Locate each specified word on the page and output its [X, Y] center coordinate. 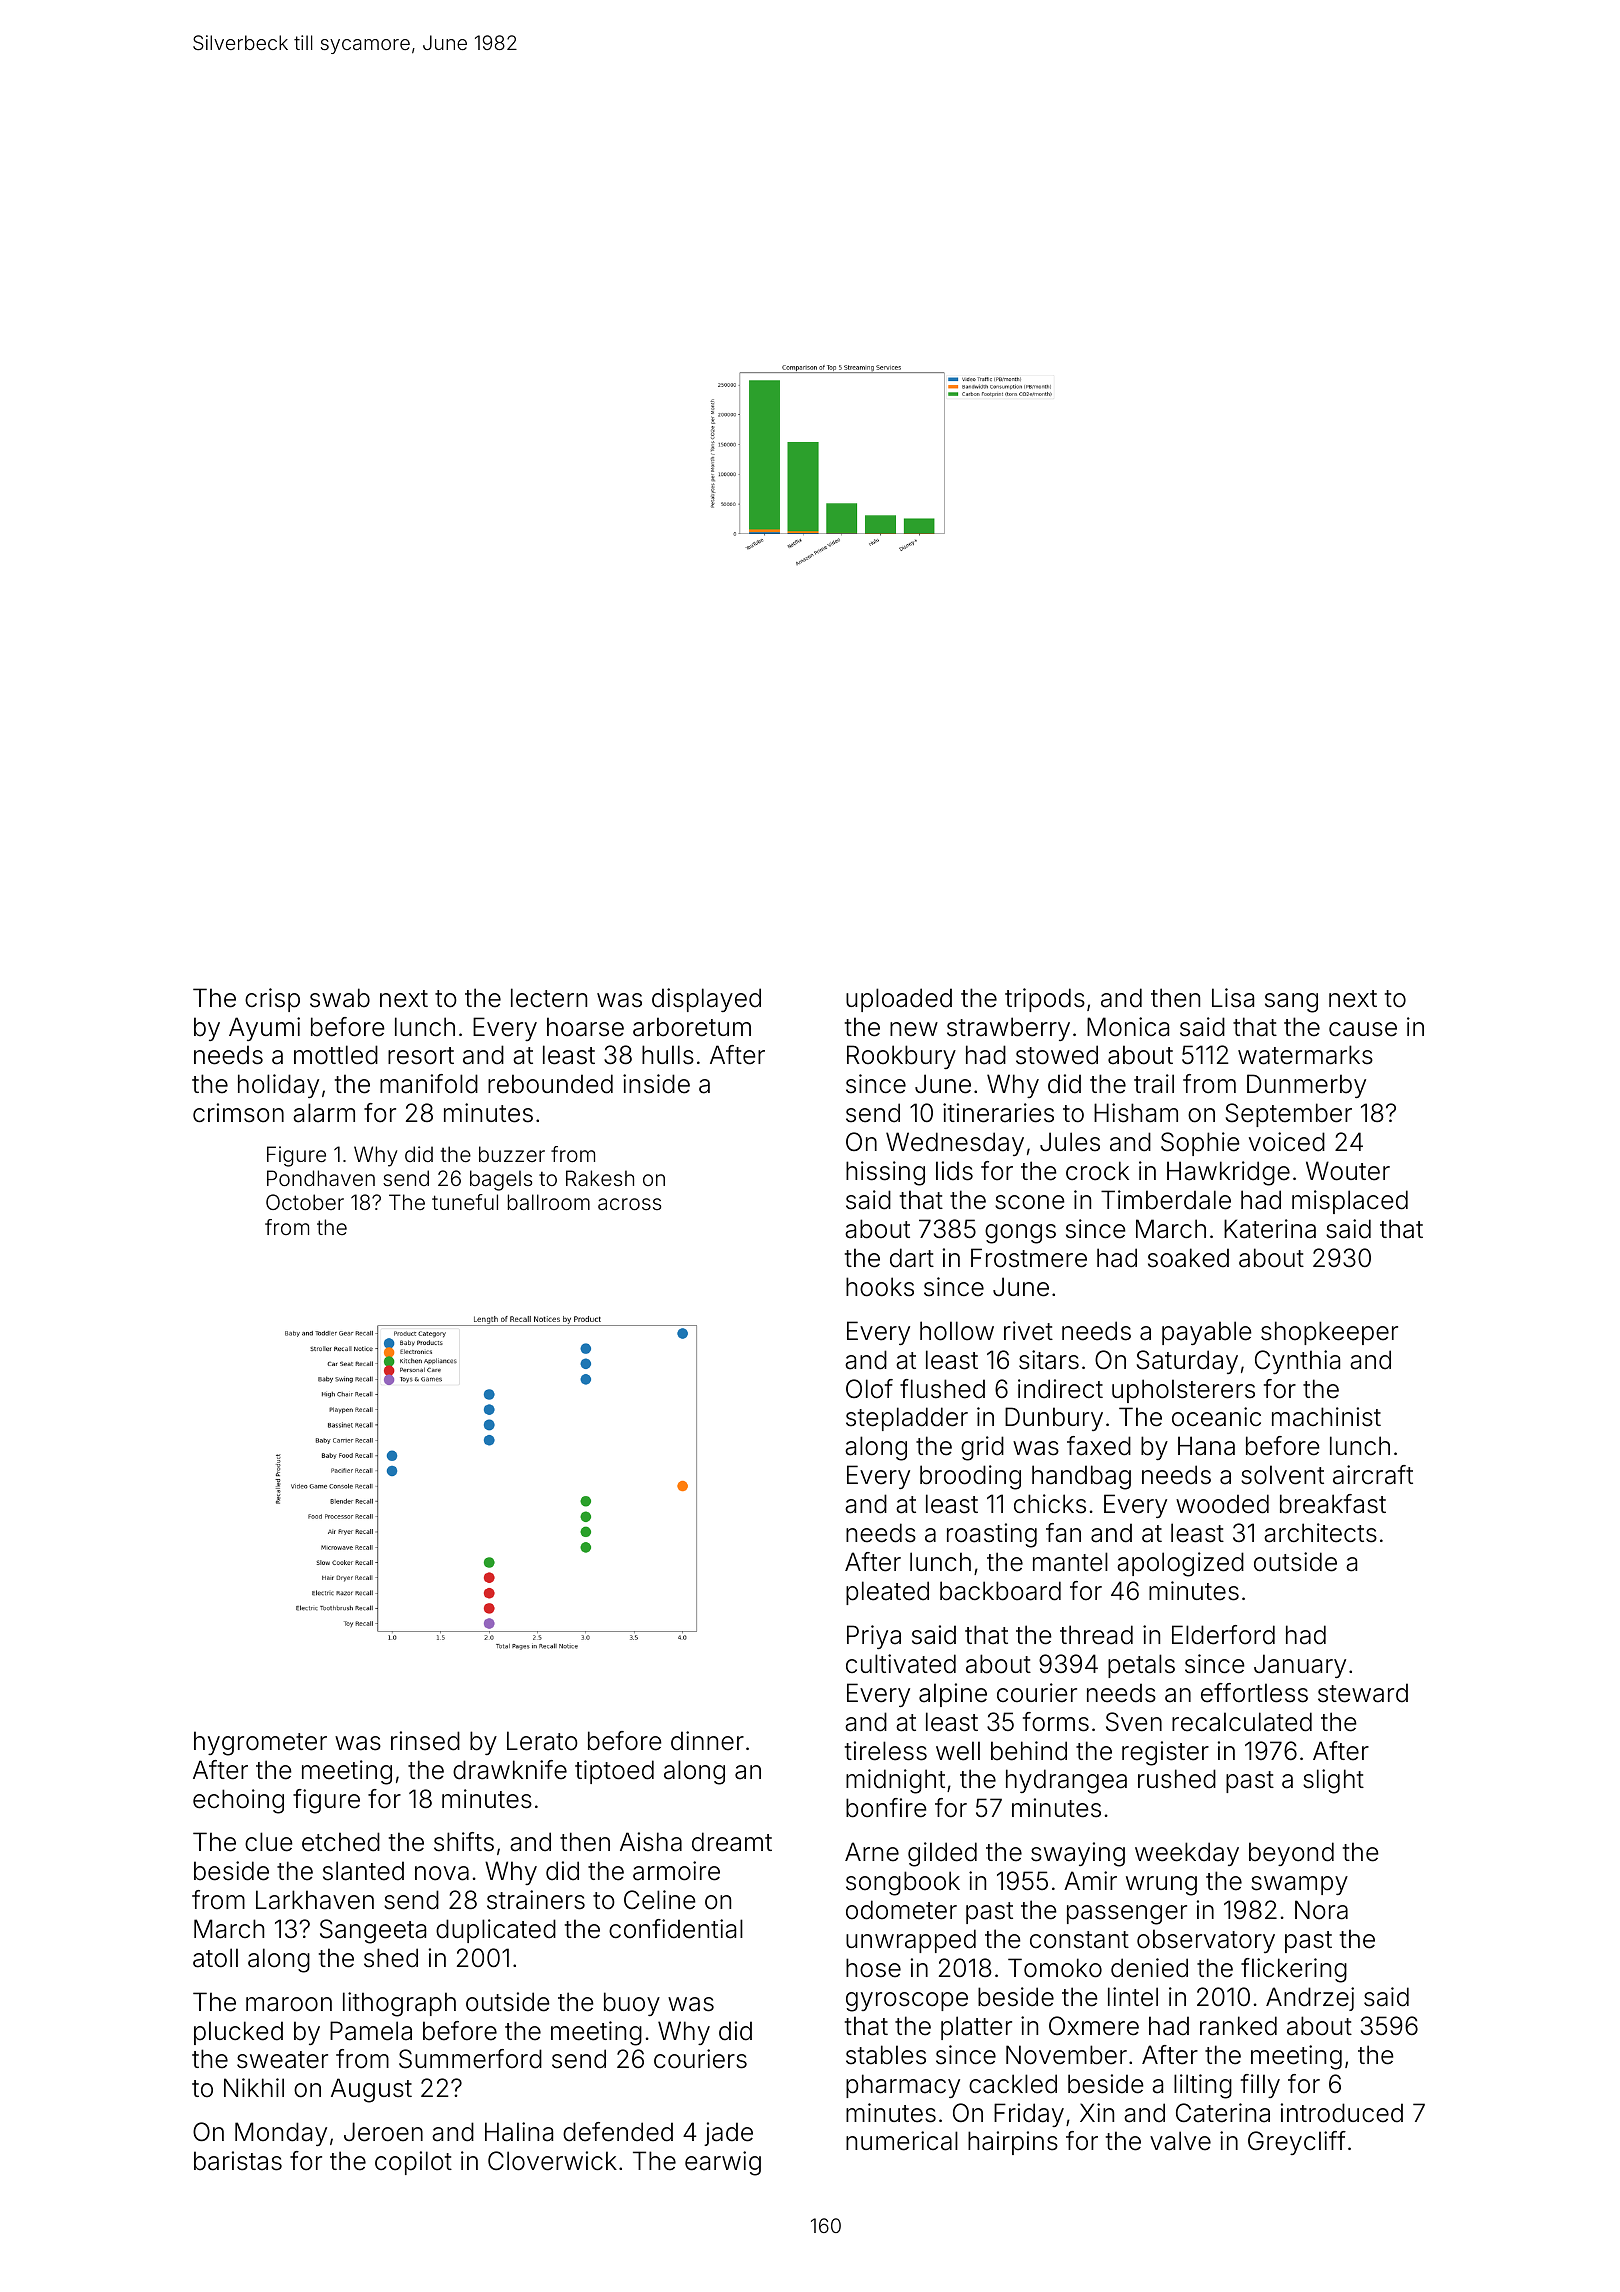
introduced [1342, 2113]
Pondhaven [321, 1178]
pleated [887, 1593]
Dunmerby [1306, 1086]
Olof [869, 1389]
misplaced [1350, 1202]
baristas [238, 2161]
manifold [429, 1084]
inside [656, 1084]
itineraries [998, 1113]
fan [1063, 1533]
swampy [1299, 1885]
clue [269, 1842]
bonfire [886, 1808]
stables [886, 2055]
